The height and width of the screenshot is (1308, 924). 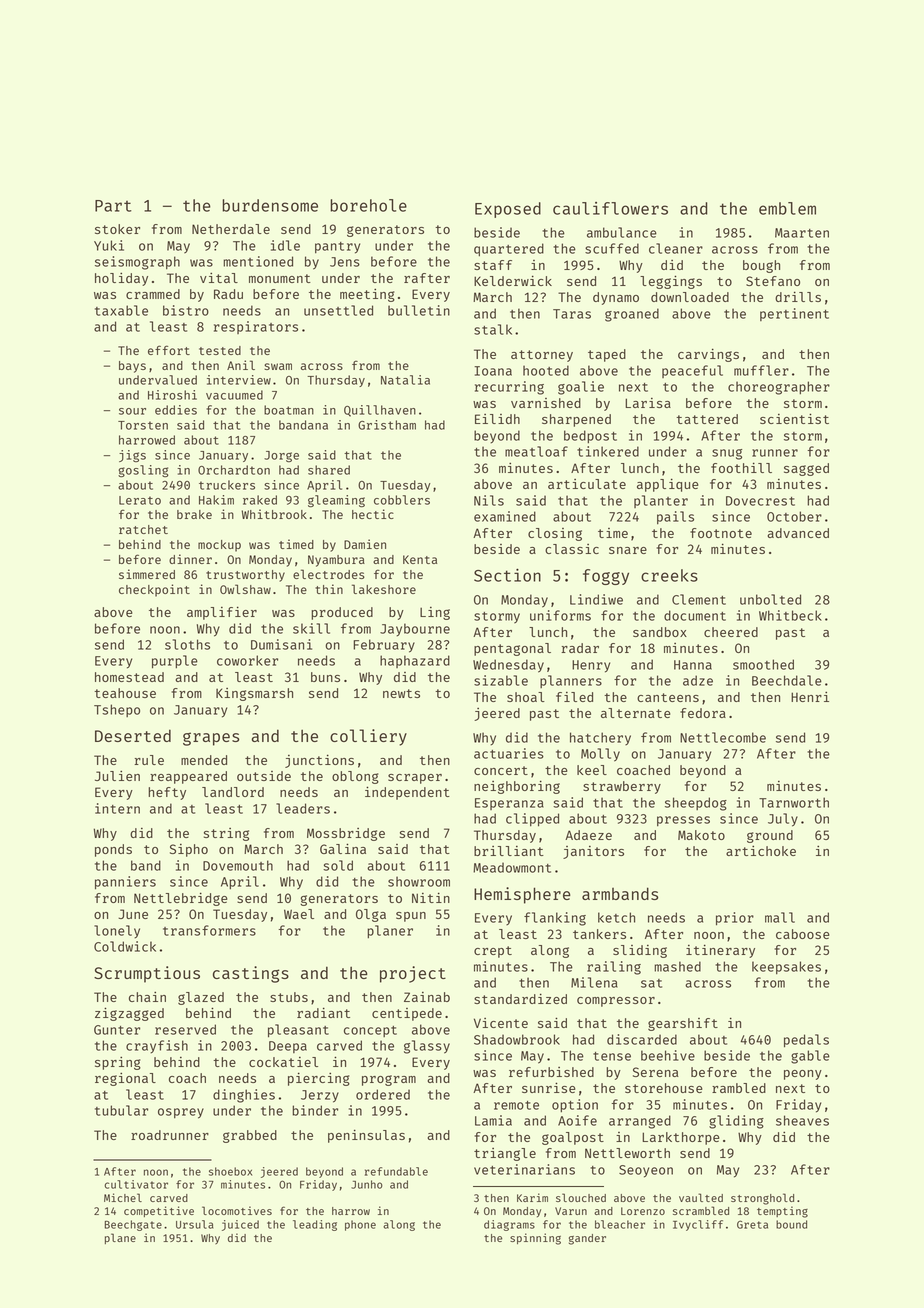 What do you see at coordinates (133, 1225) in the screenshot?
I see `Beechgate` at bounding box center [133, 1225].
